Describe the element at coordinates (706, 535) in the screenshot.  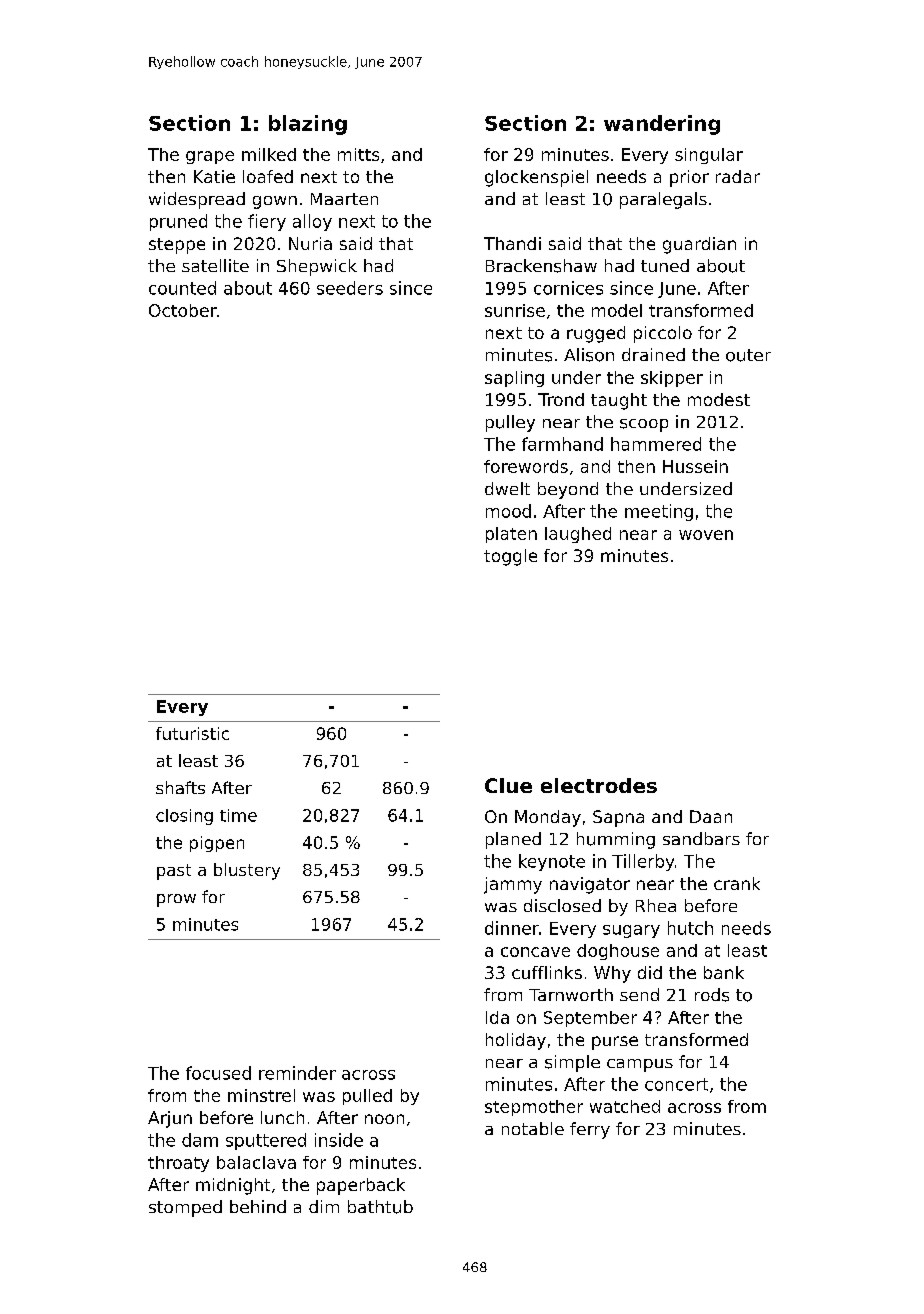
I see `woven` at that location.
